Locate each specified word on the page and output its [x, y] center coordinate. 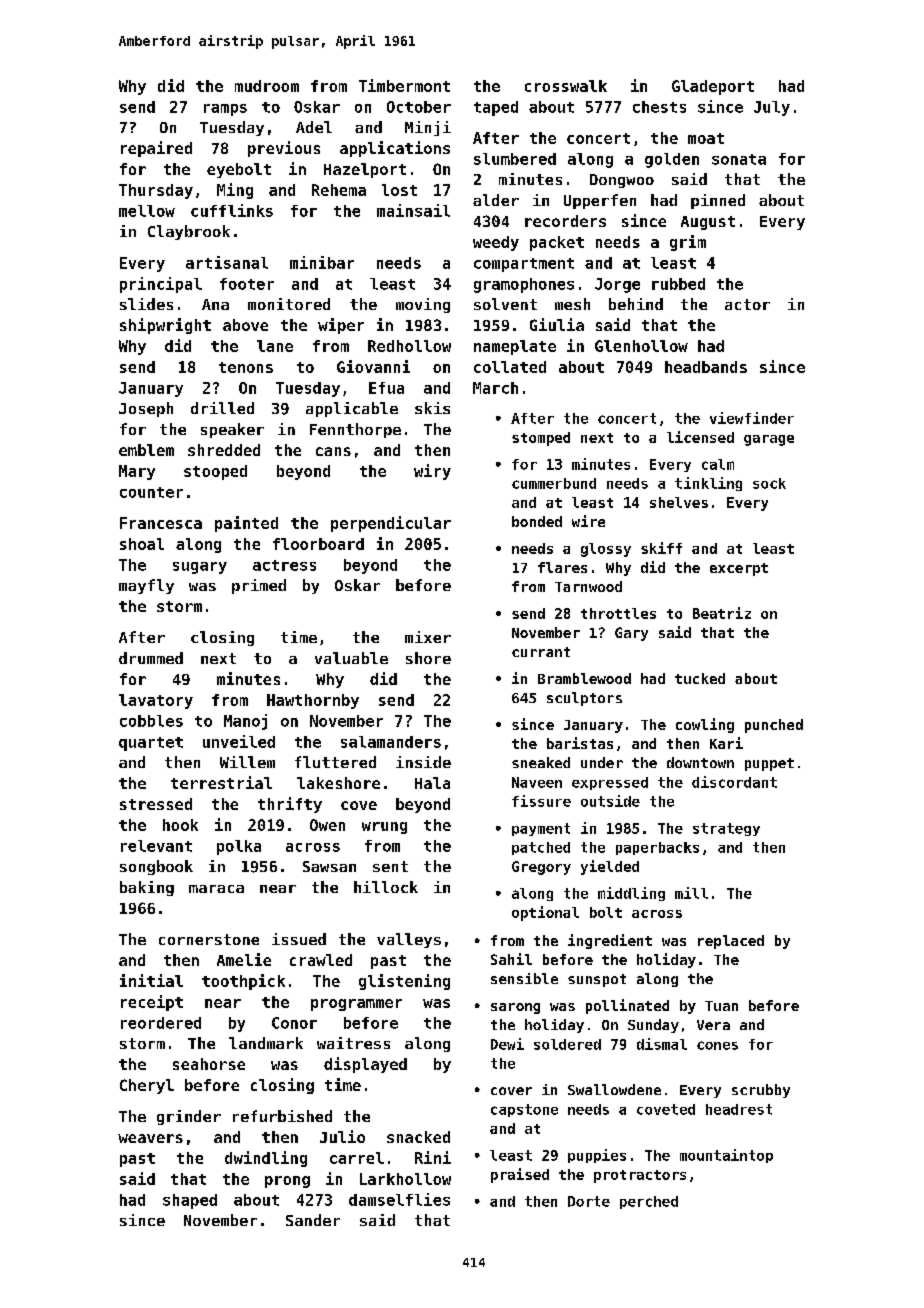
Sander [313, 1220]
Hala [432, 783]
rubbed [678, 284]
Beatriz [722, 613]
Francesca [161, 523]
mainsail [413, 210]
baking [147, 888]
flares [562, 567]
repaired [156, 149]
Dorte [589, 1201]
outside [610, 801]
